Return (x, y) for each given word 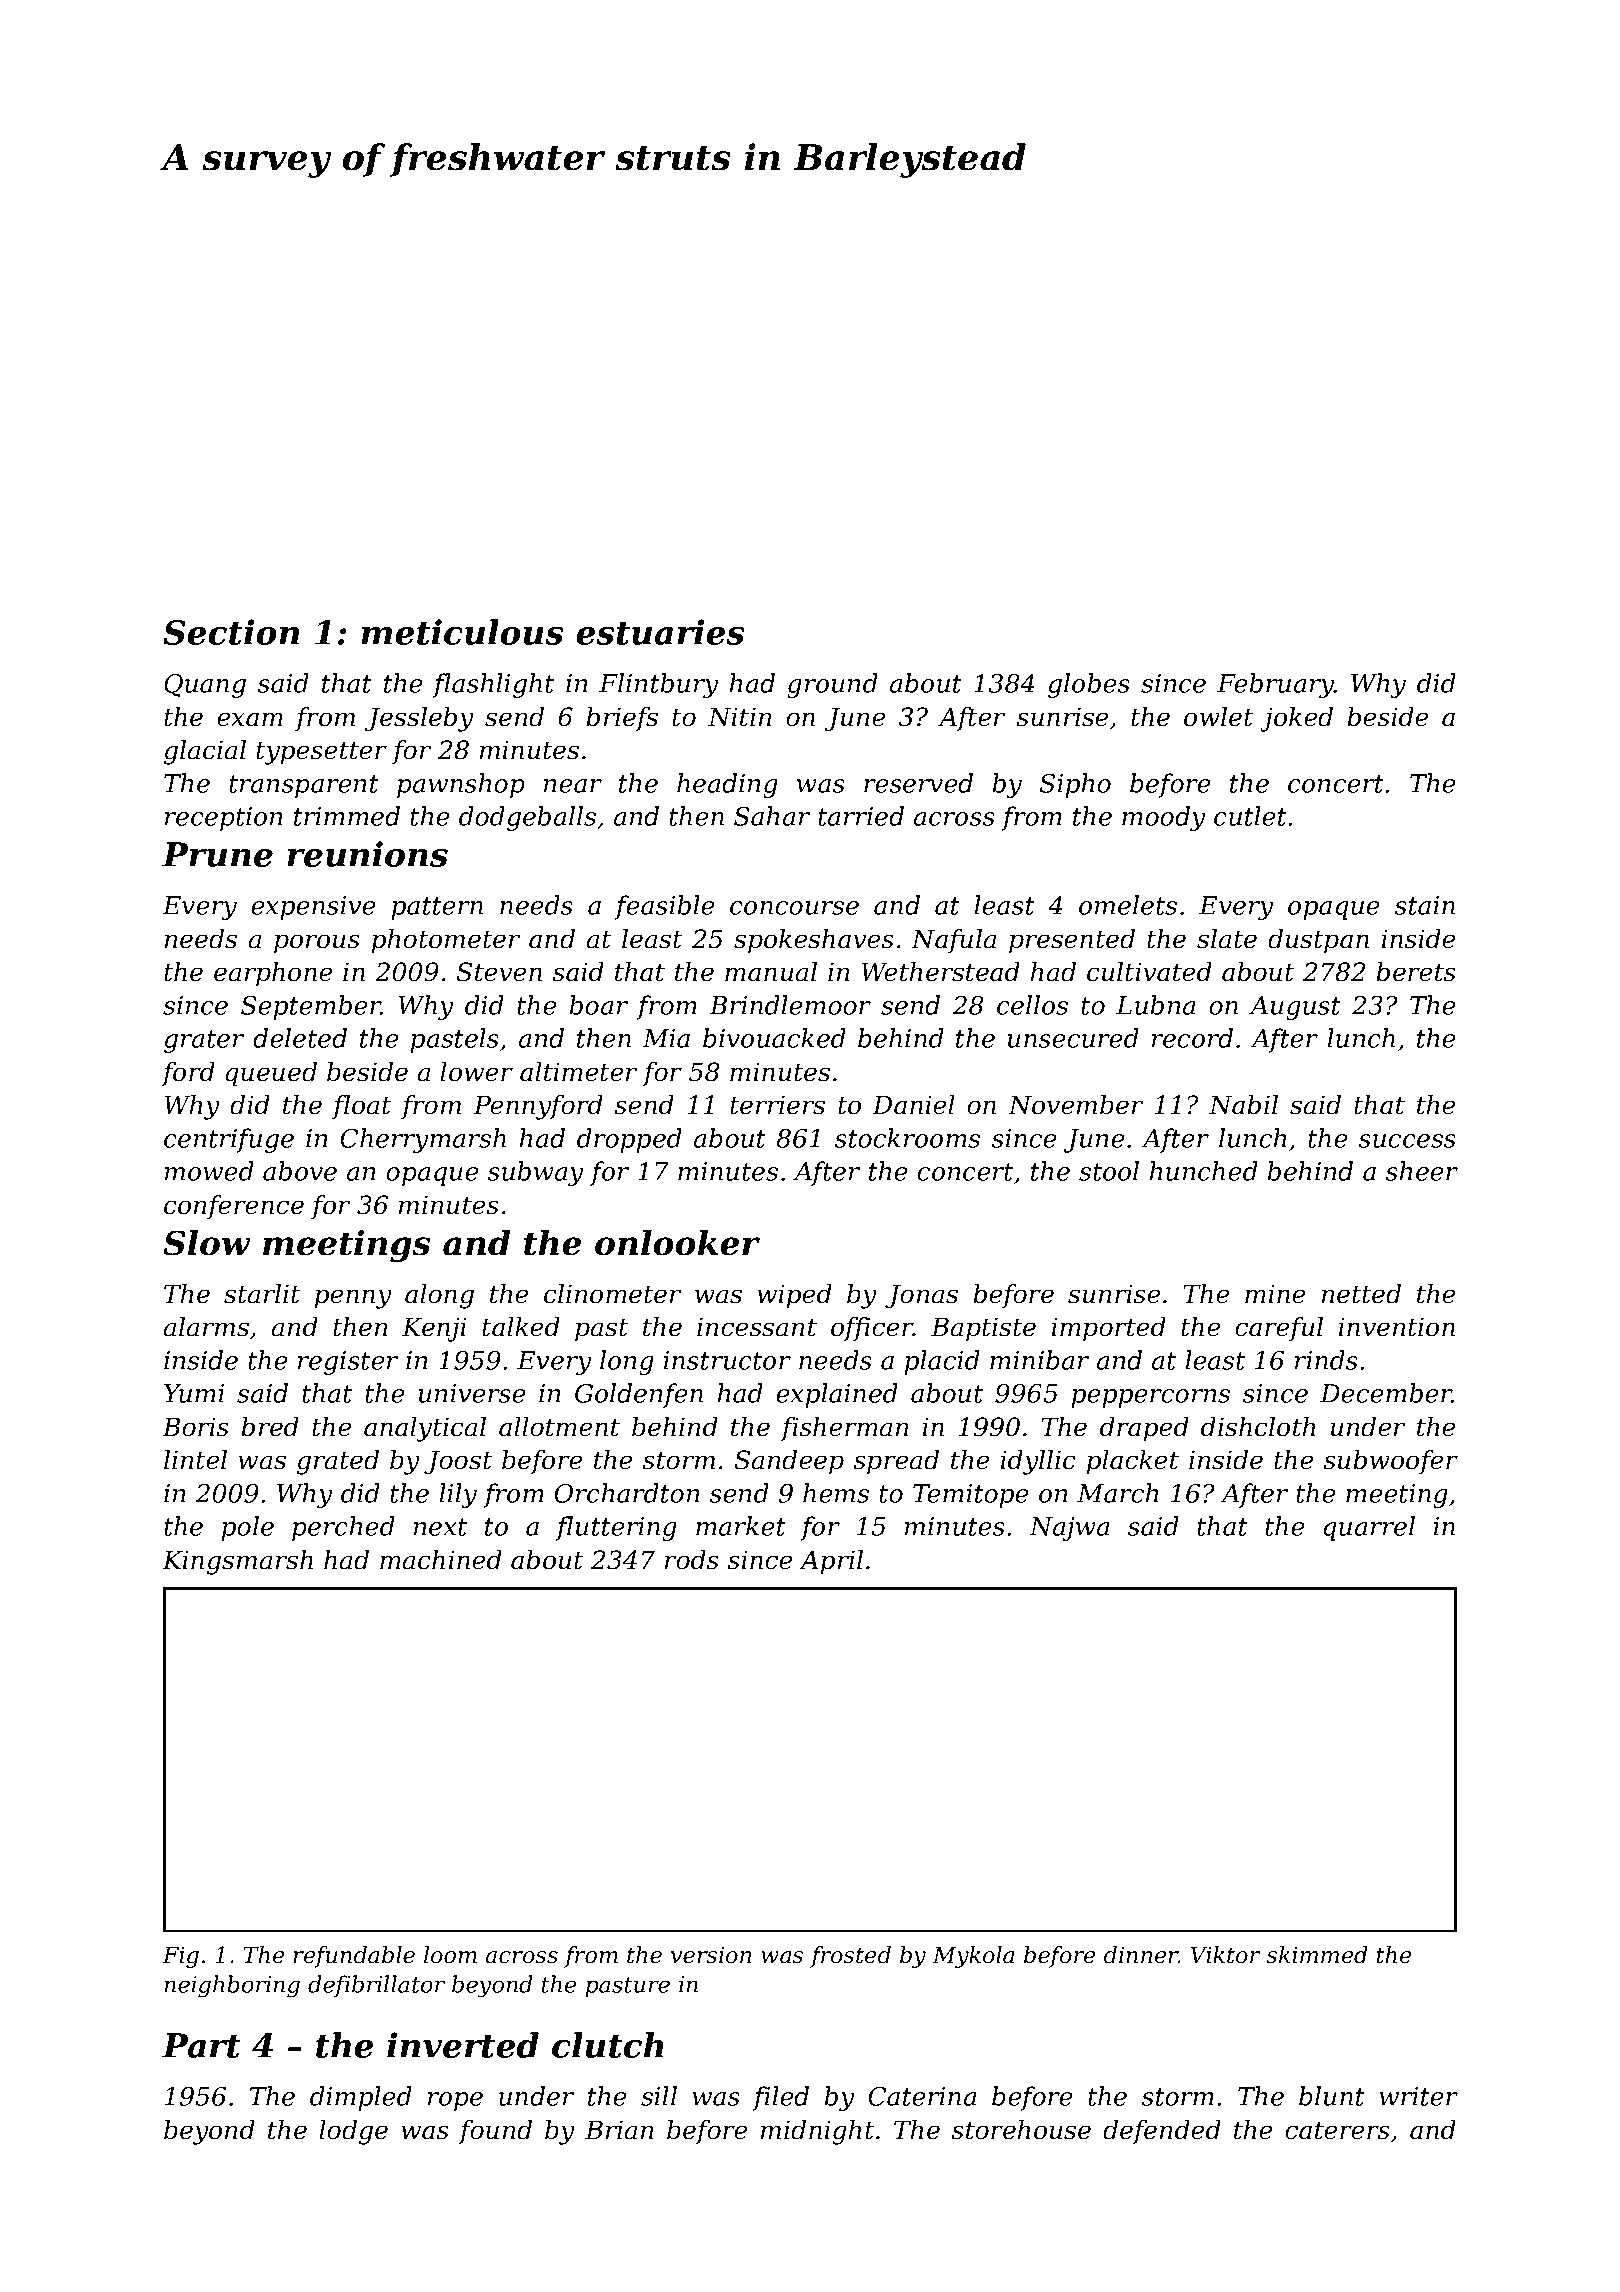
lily (458, 1495)
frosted (850, 1957)
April (831, 1562)
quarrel (1369, 1528)
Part (201, 2045)
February (1275, 685)
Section (231, 632)
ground (832, 685)
